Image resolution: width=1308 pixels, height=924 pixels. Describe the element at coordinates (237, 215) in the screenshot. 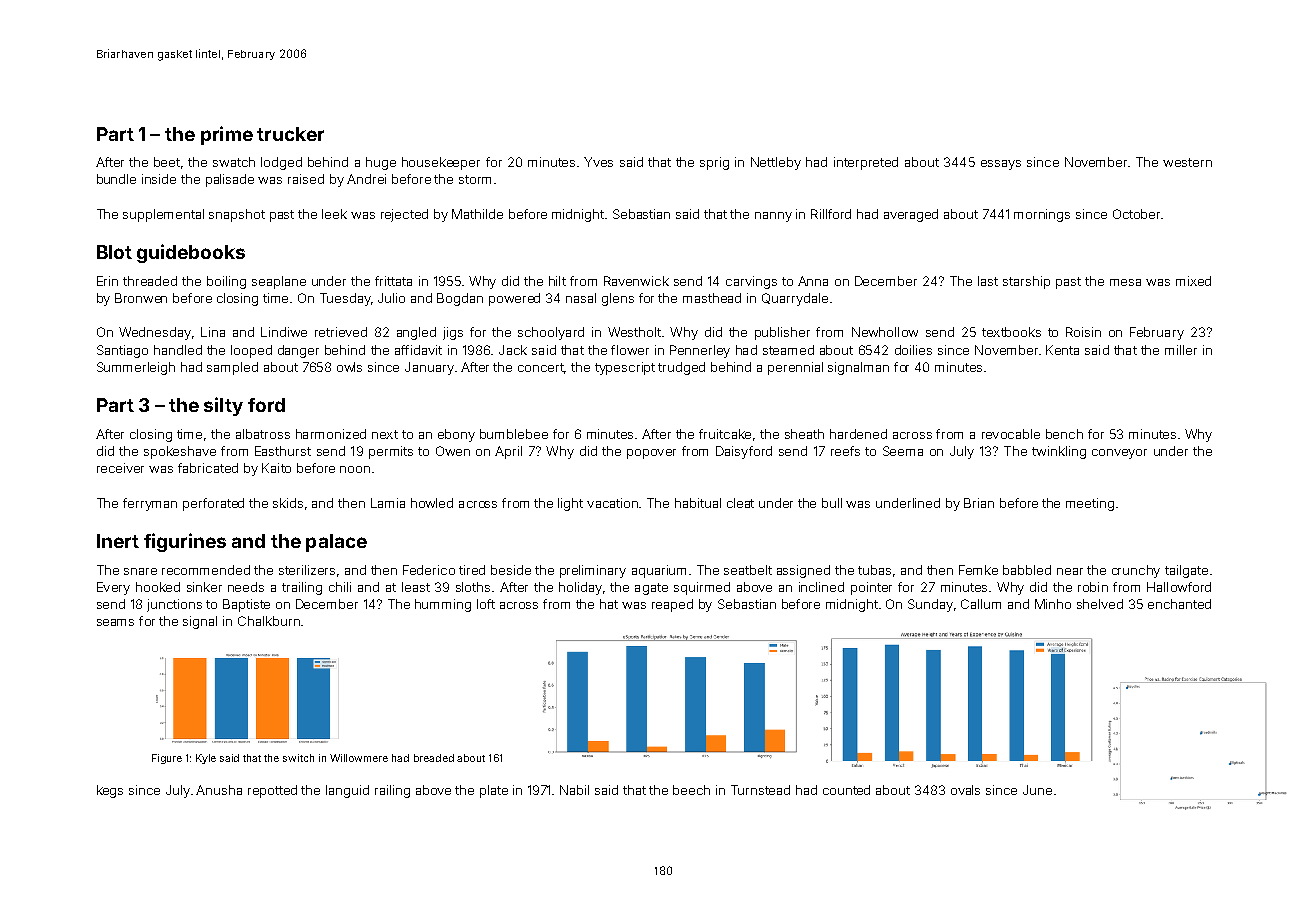

I see `snapshot` at that location.
